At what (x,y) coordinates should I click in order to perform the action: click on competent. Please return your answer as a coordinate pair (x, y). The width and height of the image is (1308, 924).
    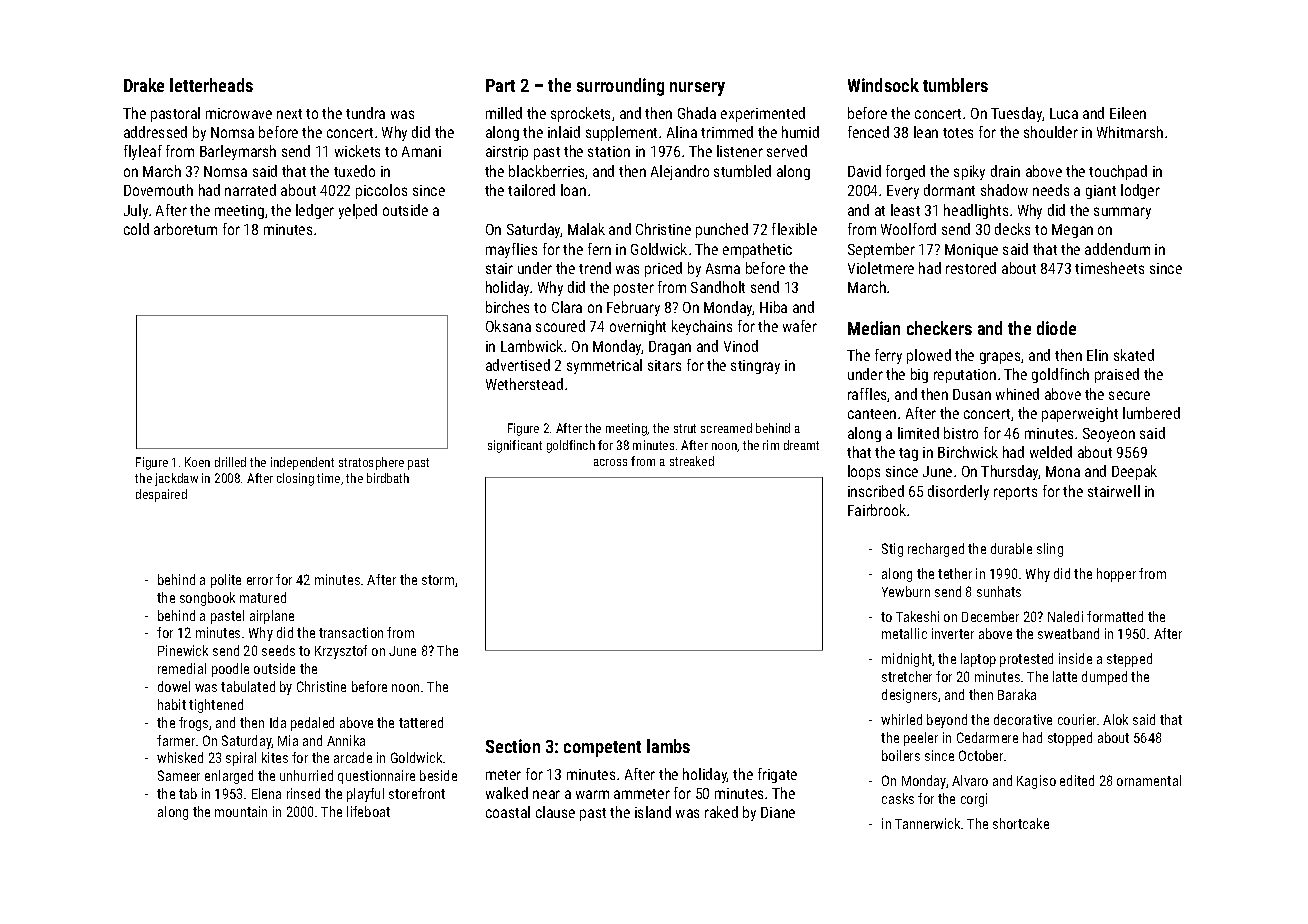
    Looking at the image, I should click on (602, 749).
